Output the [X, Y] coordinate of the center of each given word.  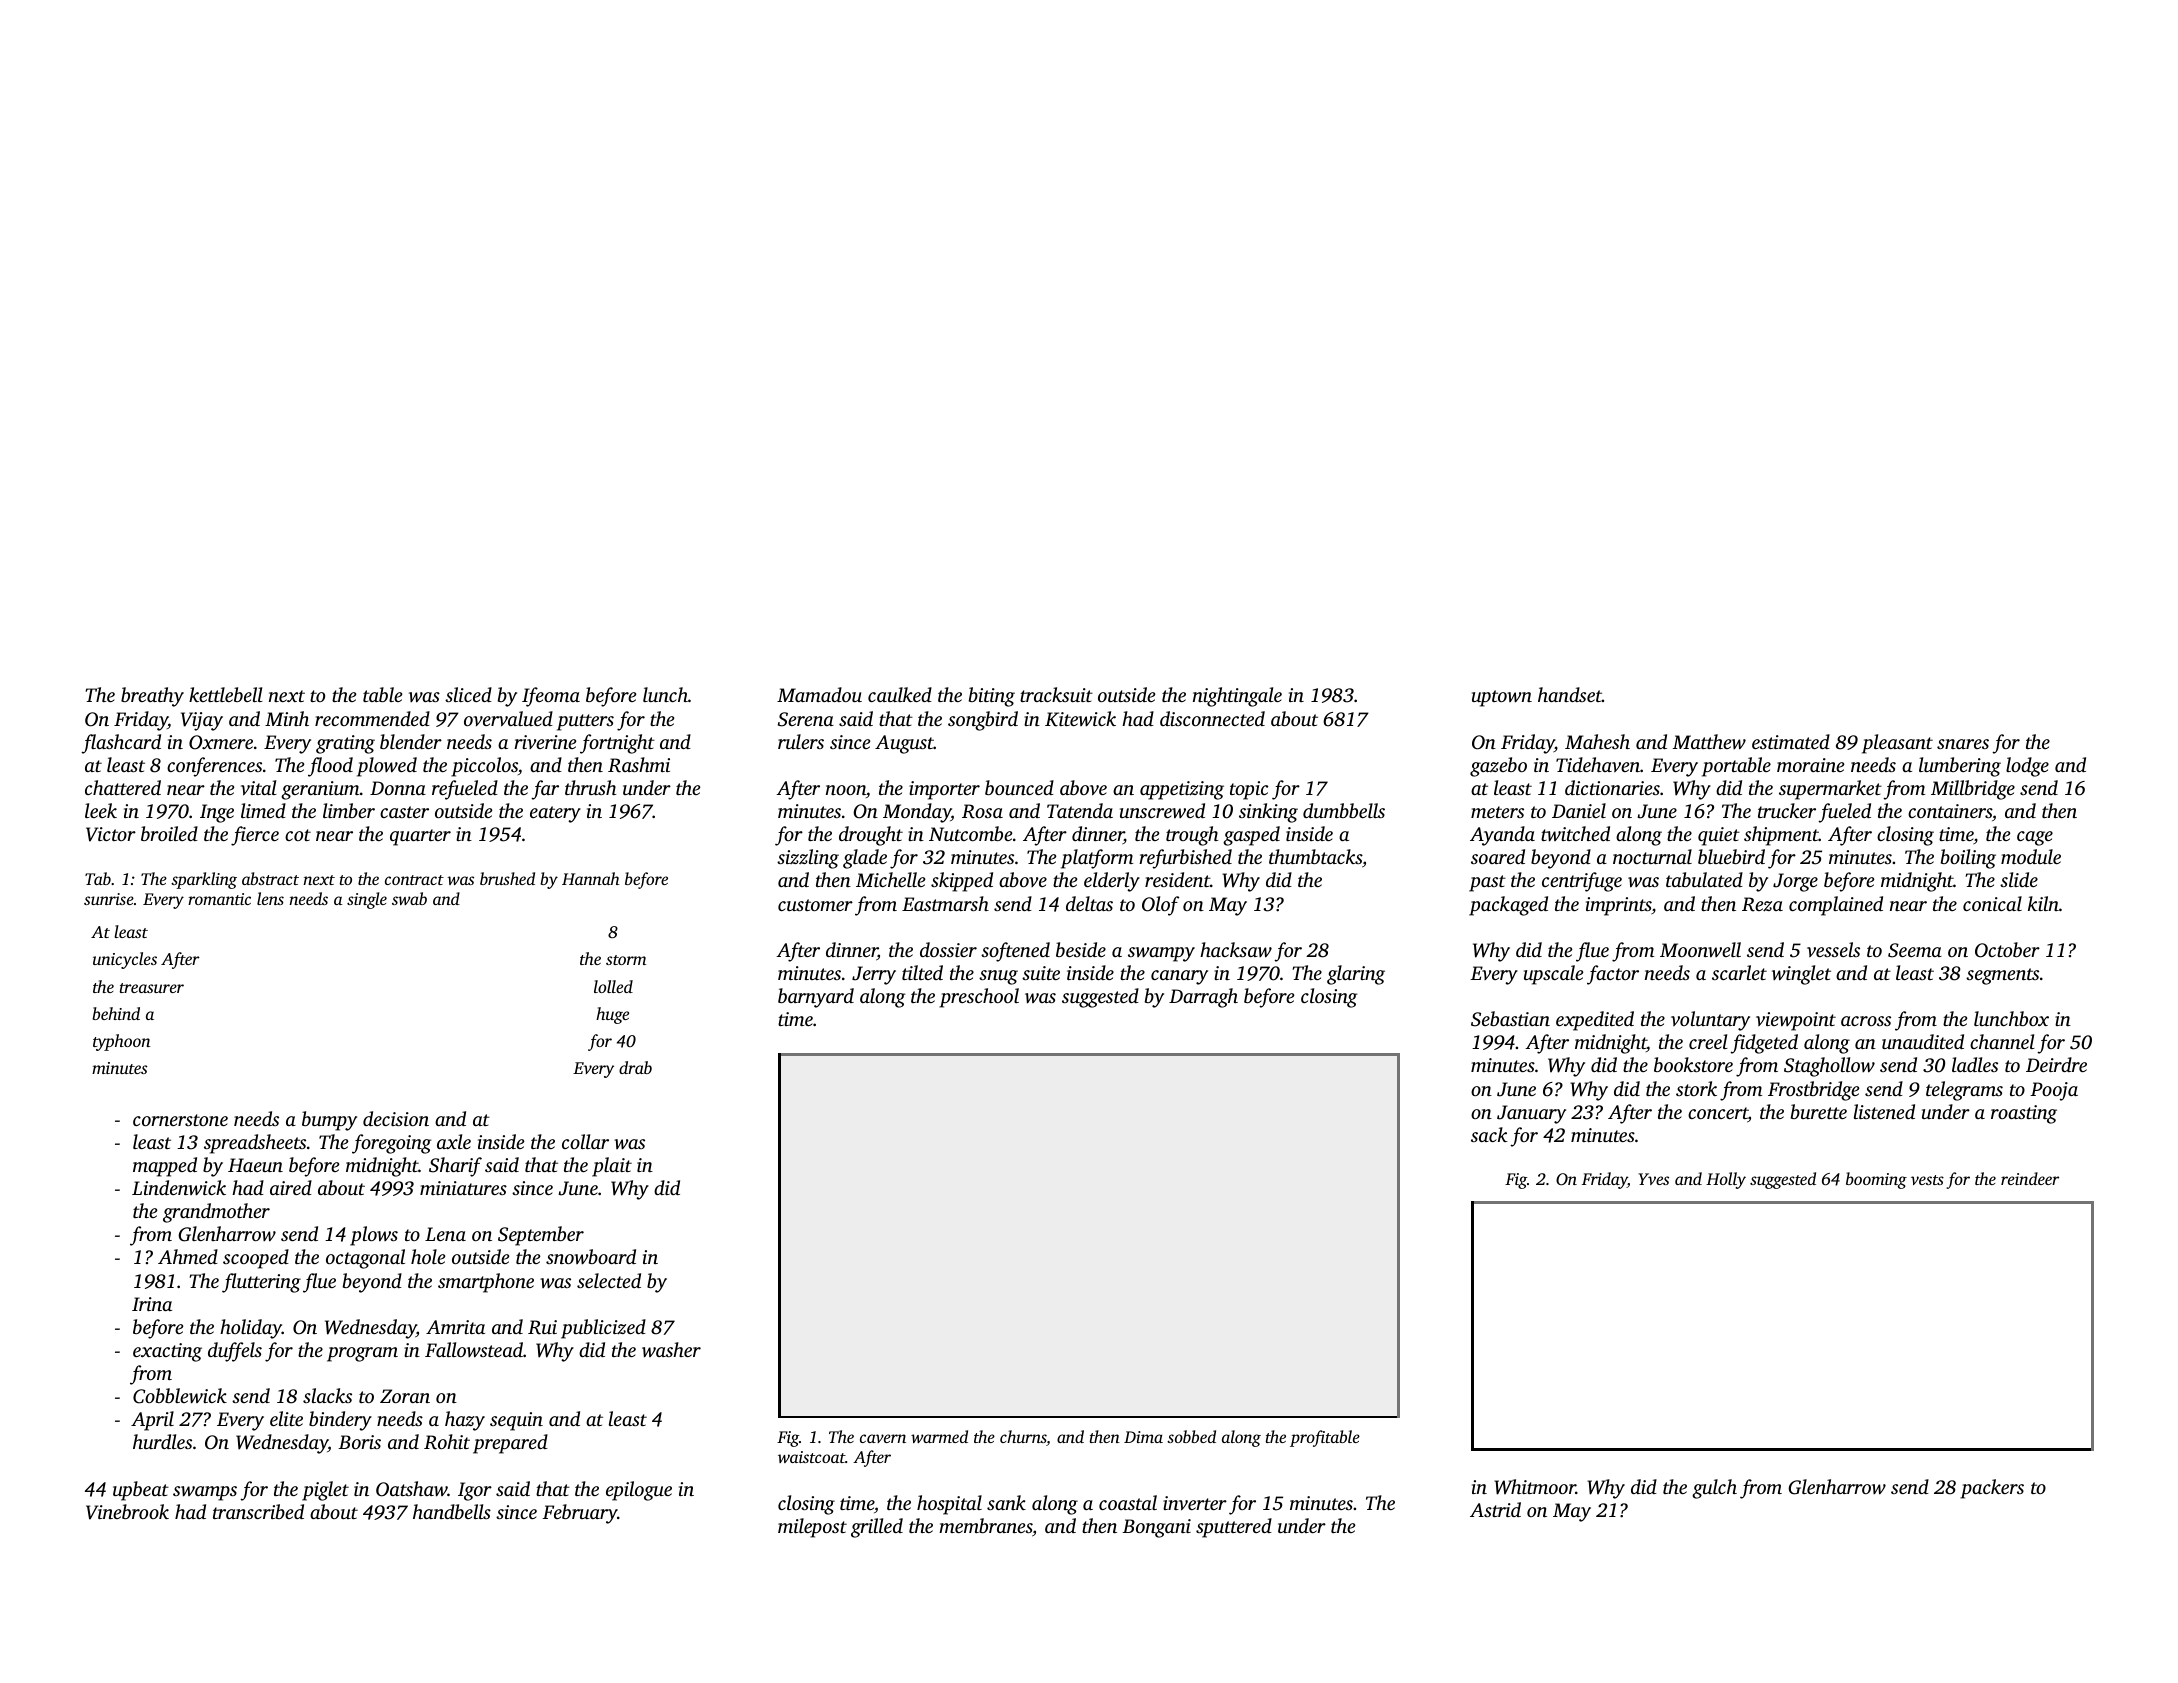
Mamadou [819, 694]
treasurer [152, 988]
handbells [452, 1511]
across [1866, 1021]
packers [1992, 1489]
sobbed [1191, 1436]
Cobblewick [180, 1396]
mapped [165, 1167]
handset [1570, 694]
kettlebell [226, 694]
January [1531, 1114]
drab [635, 1067]
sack [1489, 1134]
